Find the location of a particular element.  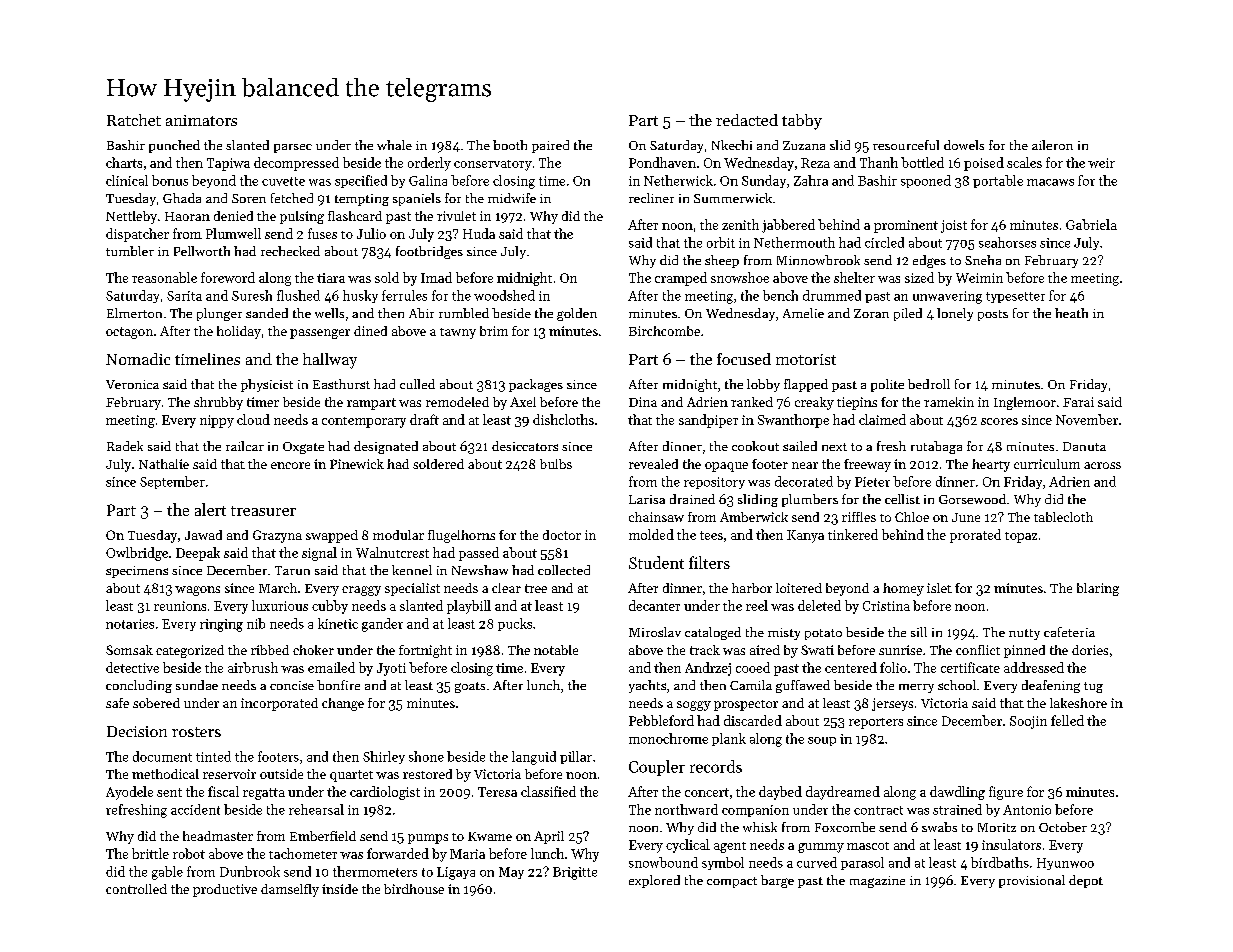

redacted is located at coordinates (747, 120).
